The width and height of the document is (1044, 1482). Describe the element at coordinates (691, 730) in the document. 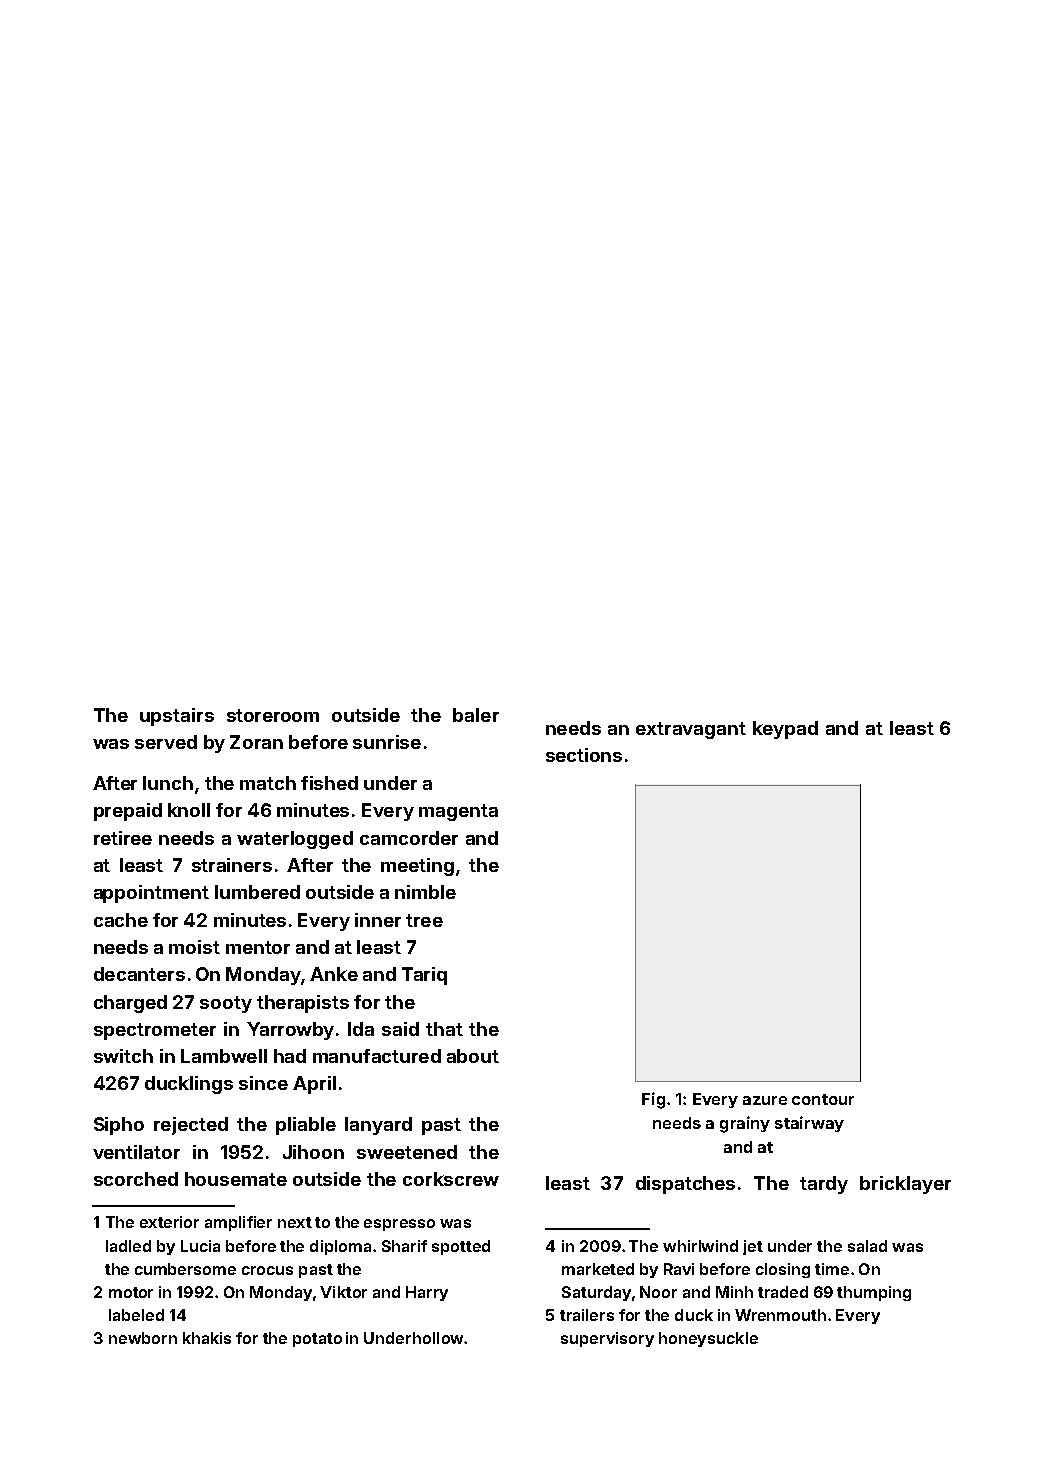

I see `extravagant` at that location.
